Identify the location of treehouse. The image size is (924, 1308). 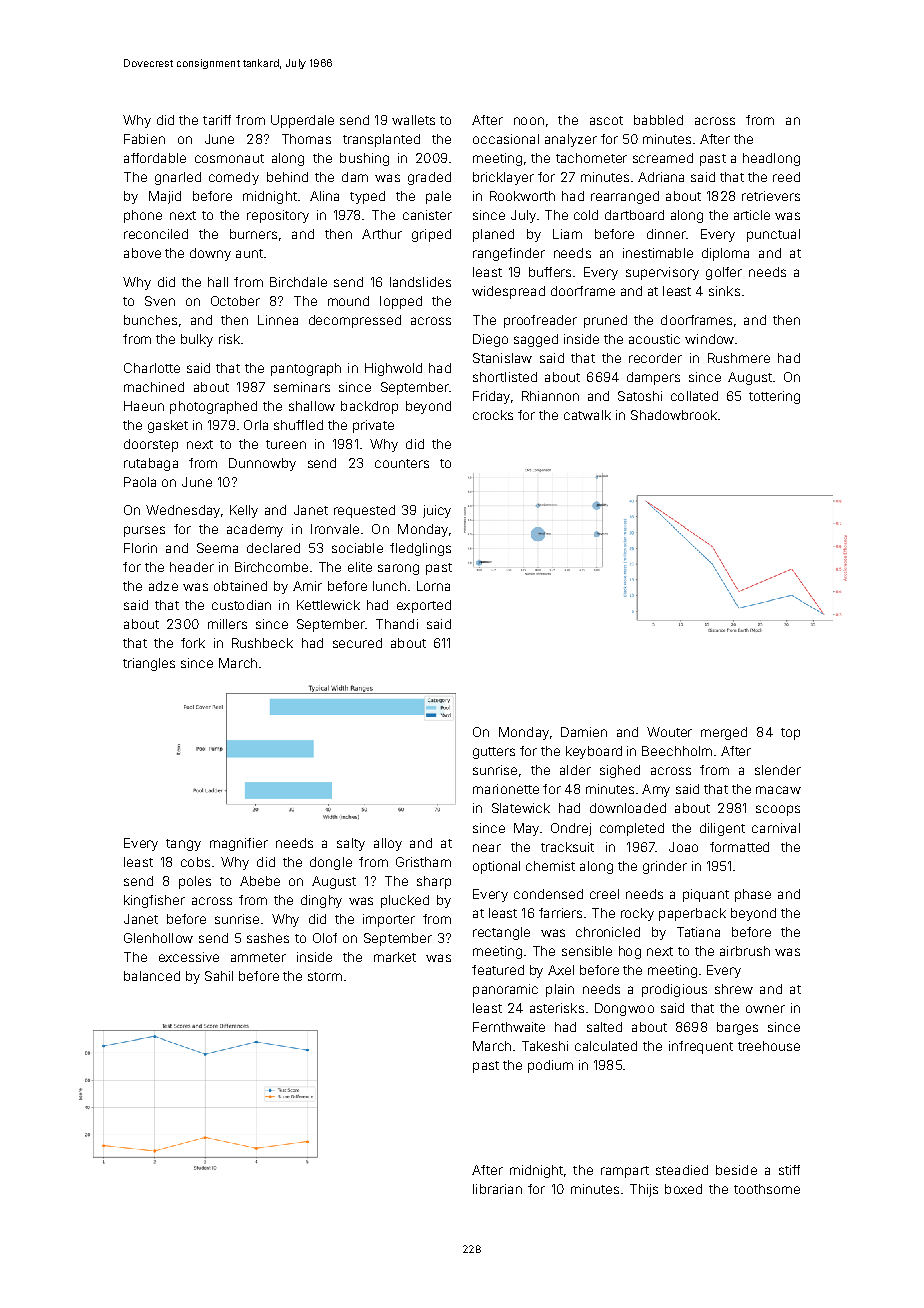
(769, 1046).
